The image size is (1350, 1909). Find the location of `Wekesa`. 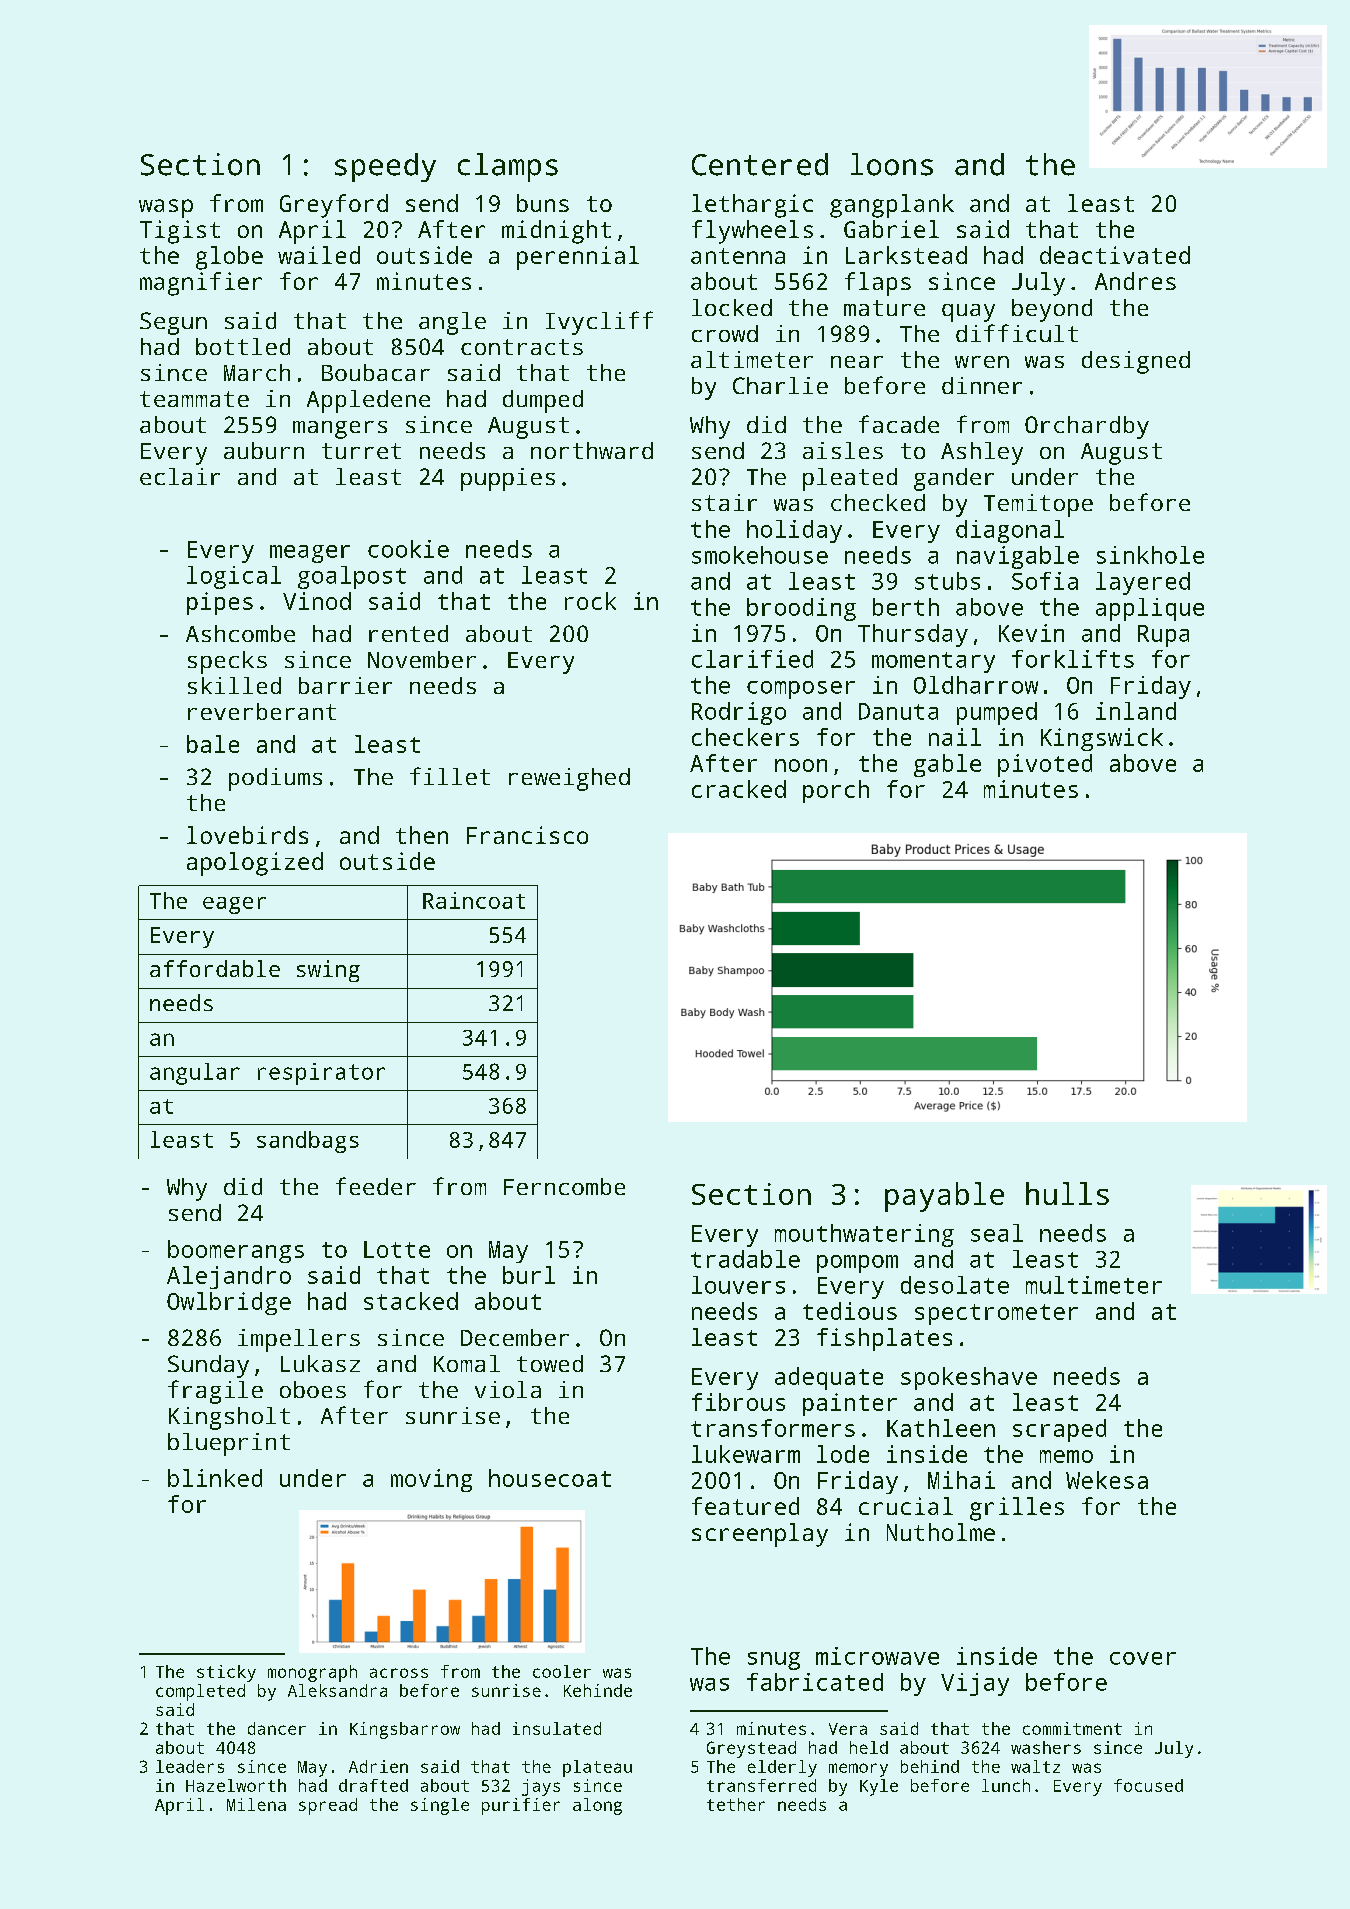

Wekesa is located at coordinates (1107, 1480).
